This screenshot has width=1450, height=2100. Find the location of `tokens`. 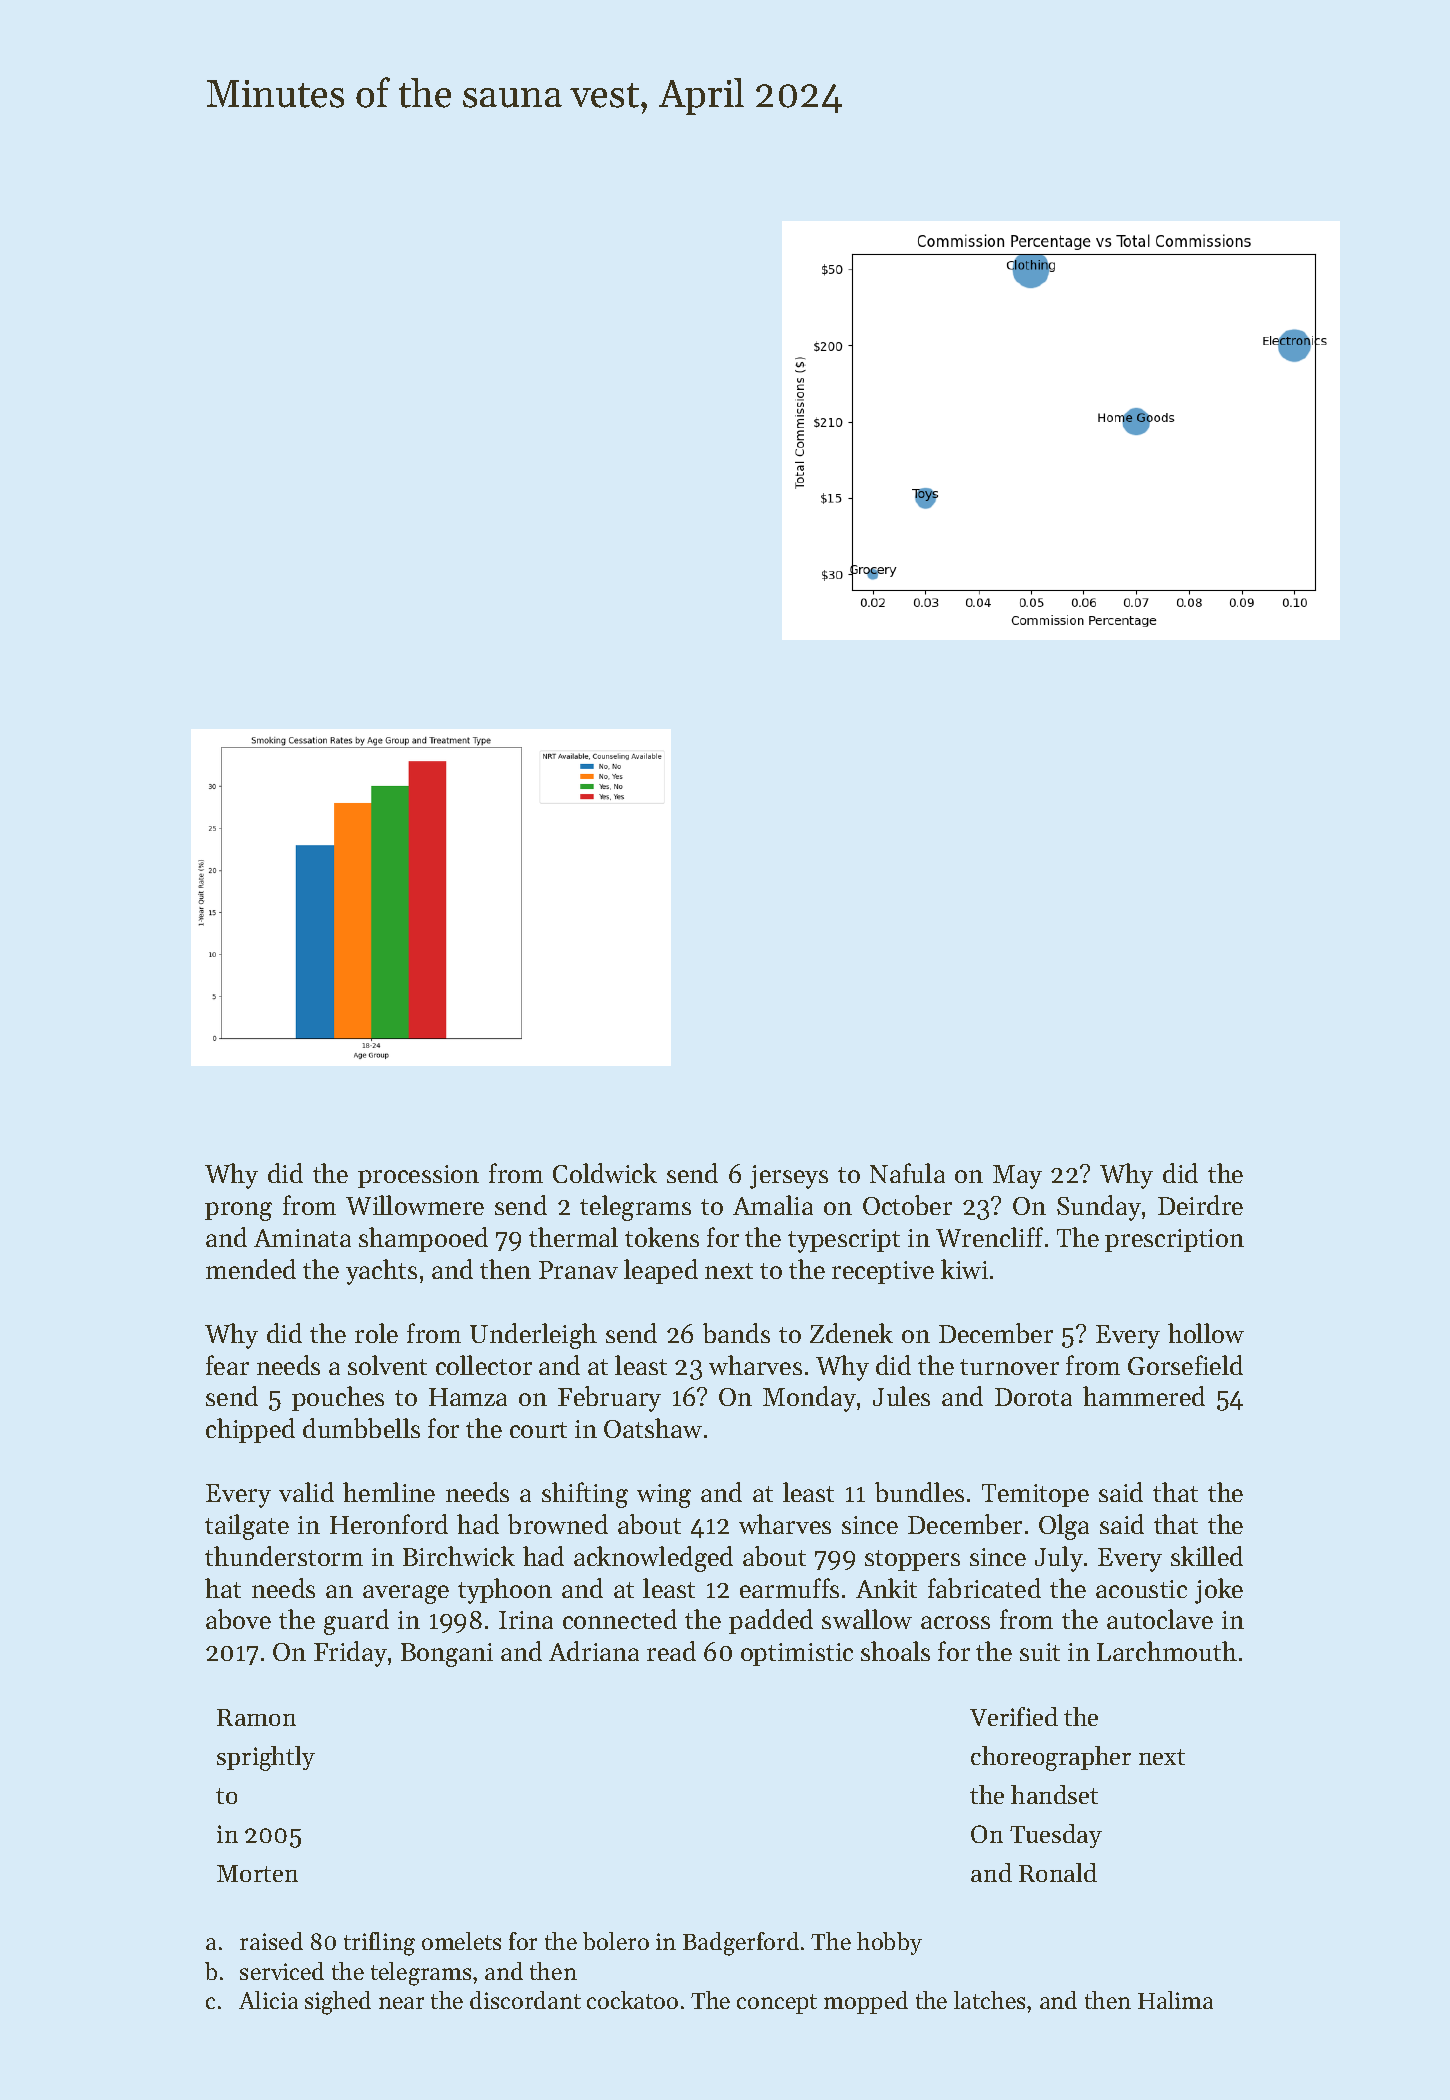

tokens is located at coordinates (662, 1237).
